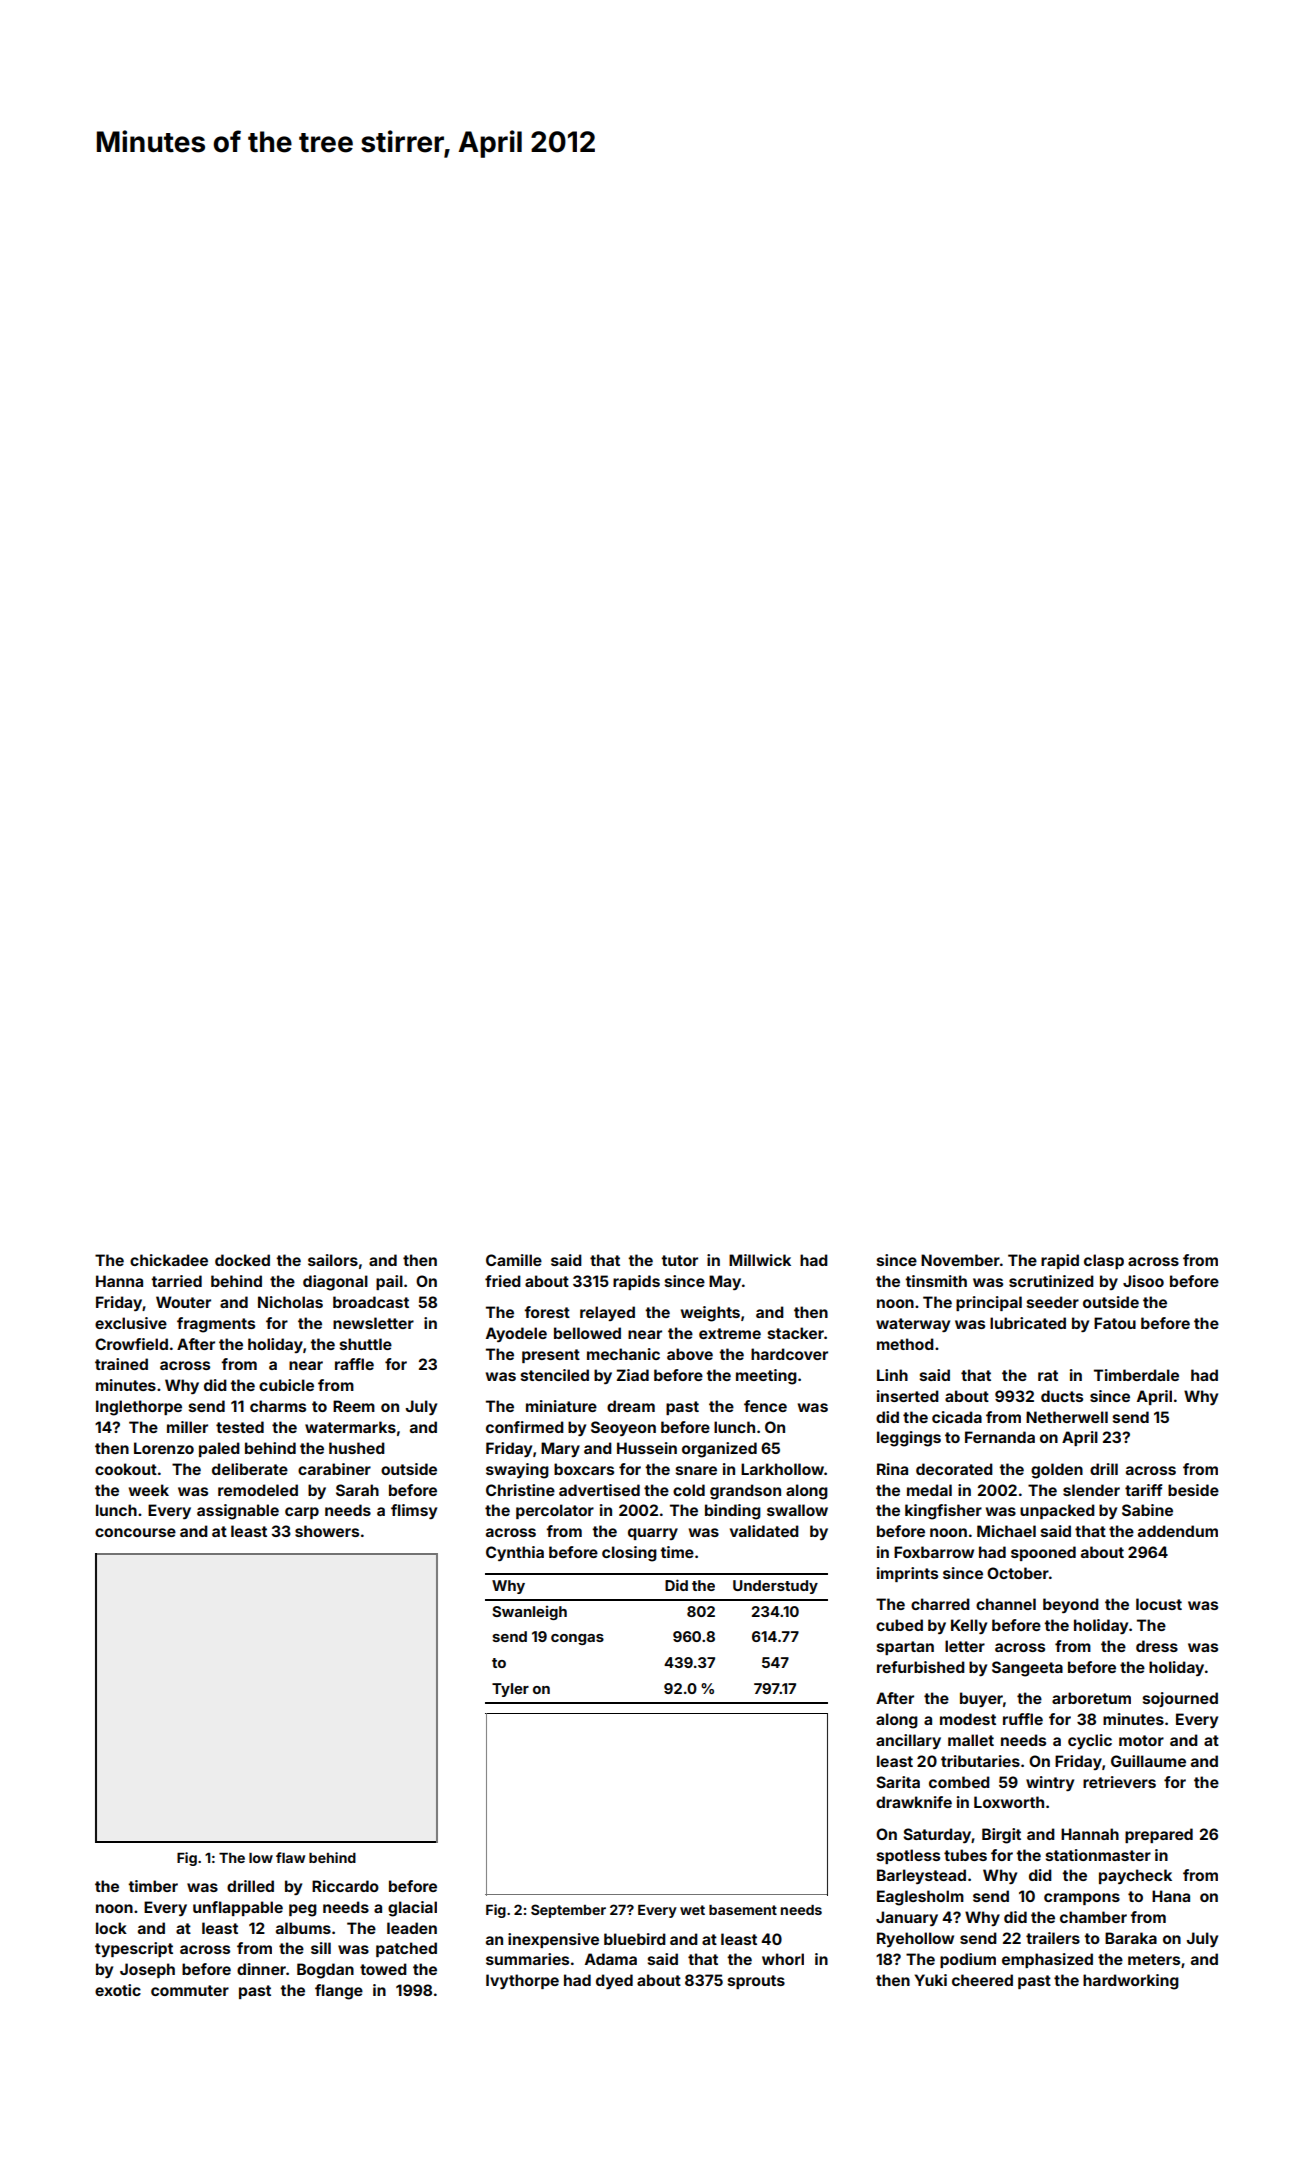 This page has height=2164, width=1314. Describe the element at coordinates (389, 1282) in the page. I see `pail` at that location.
